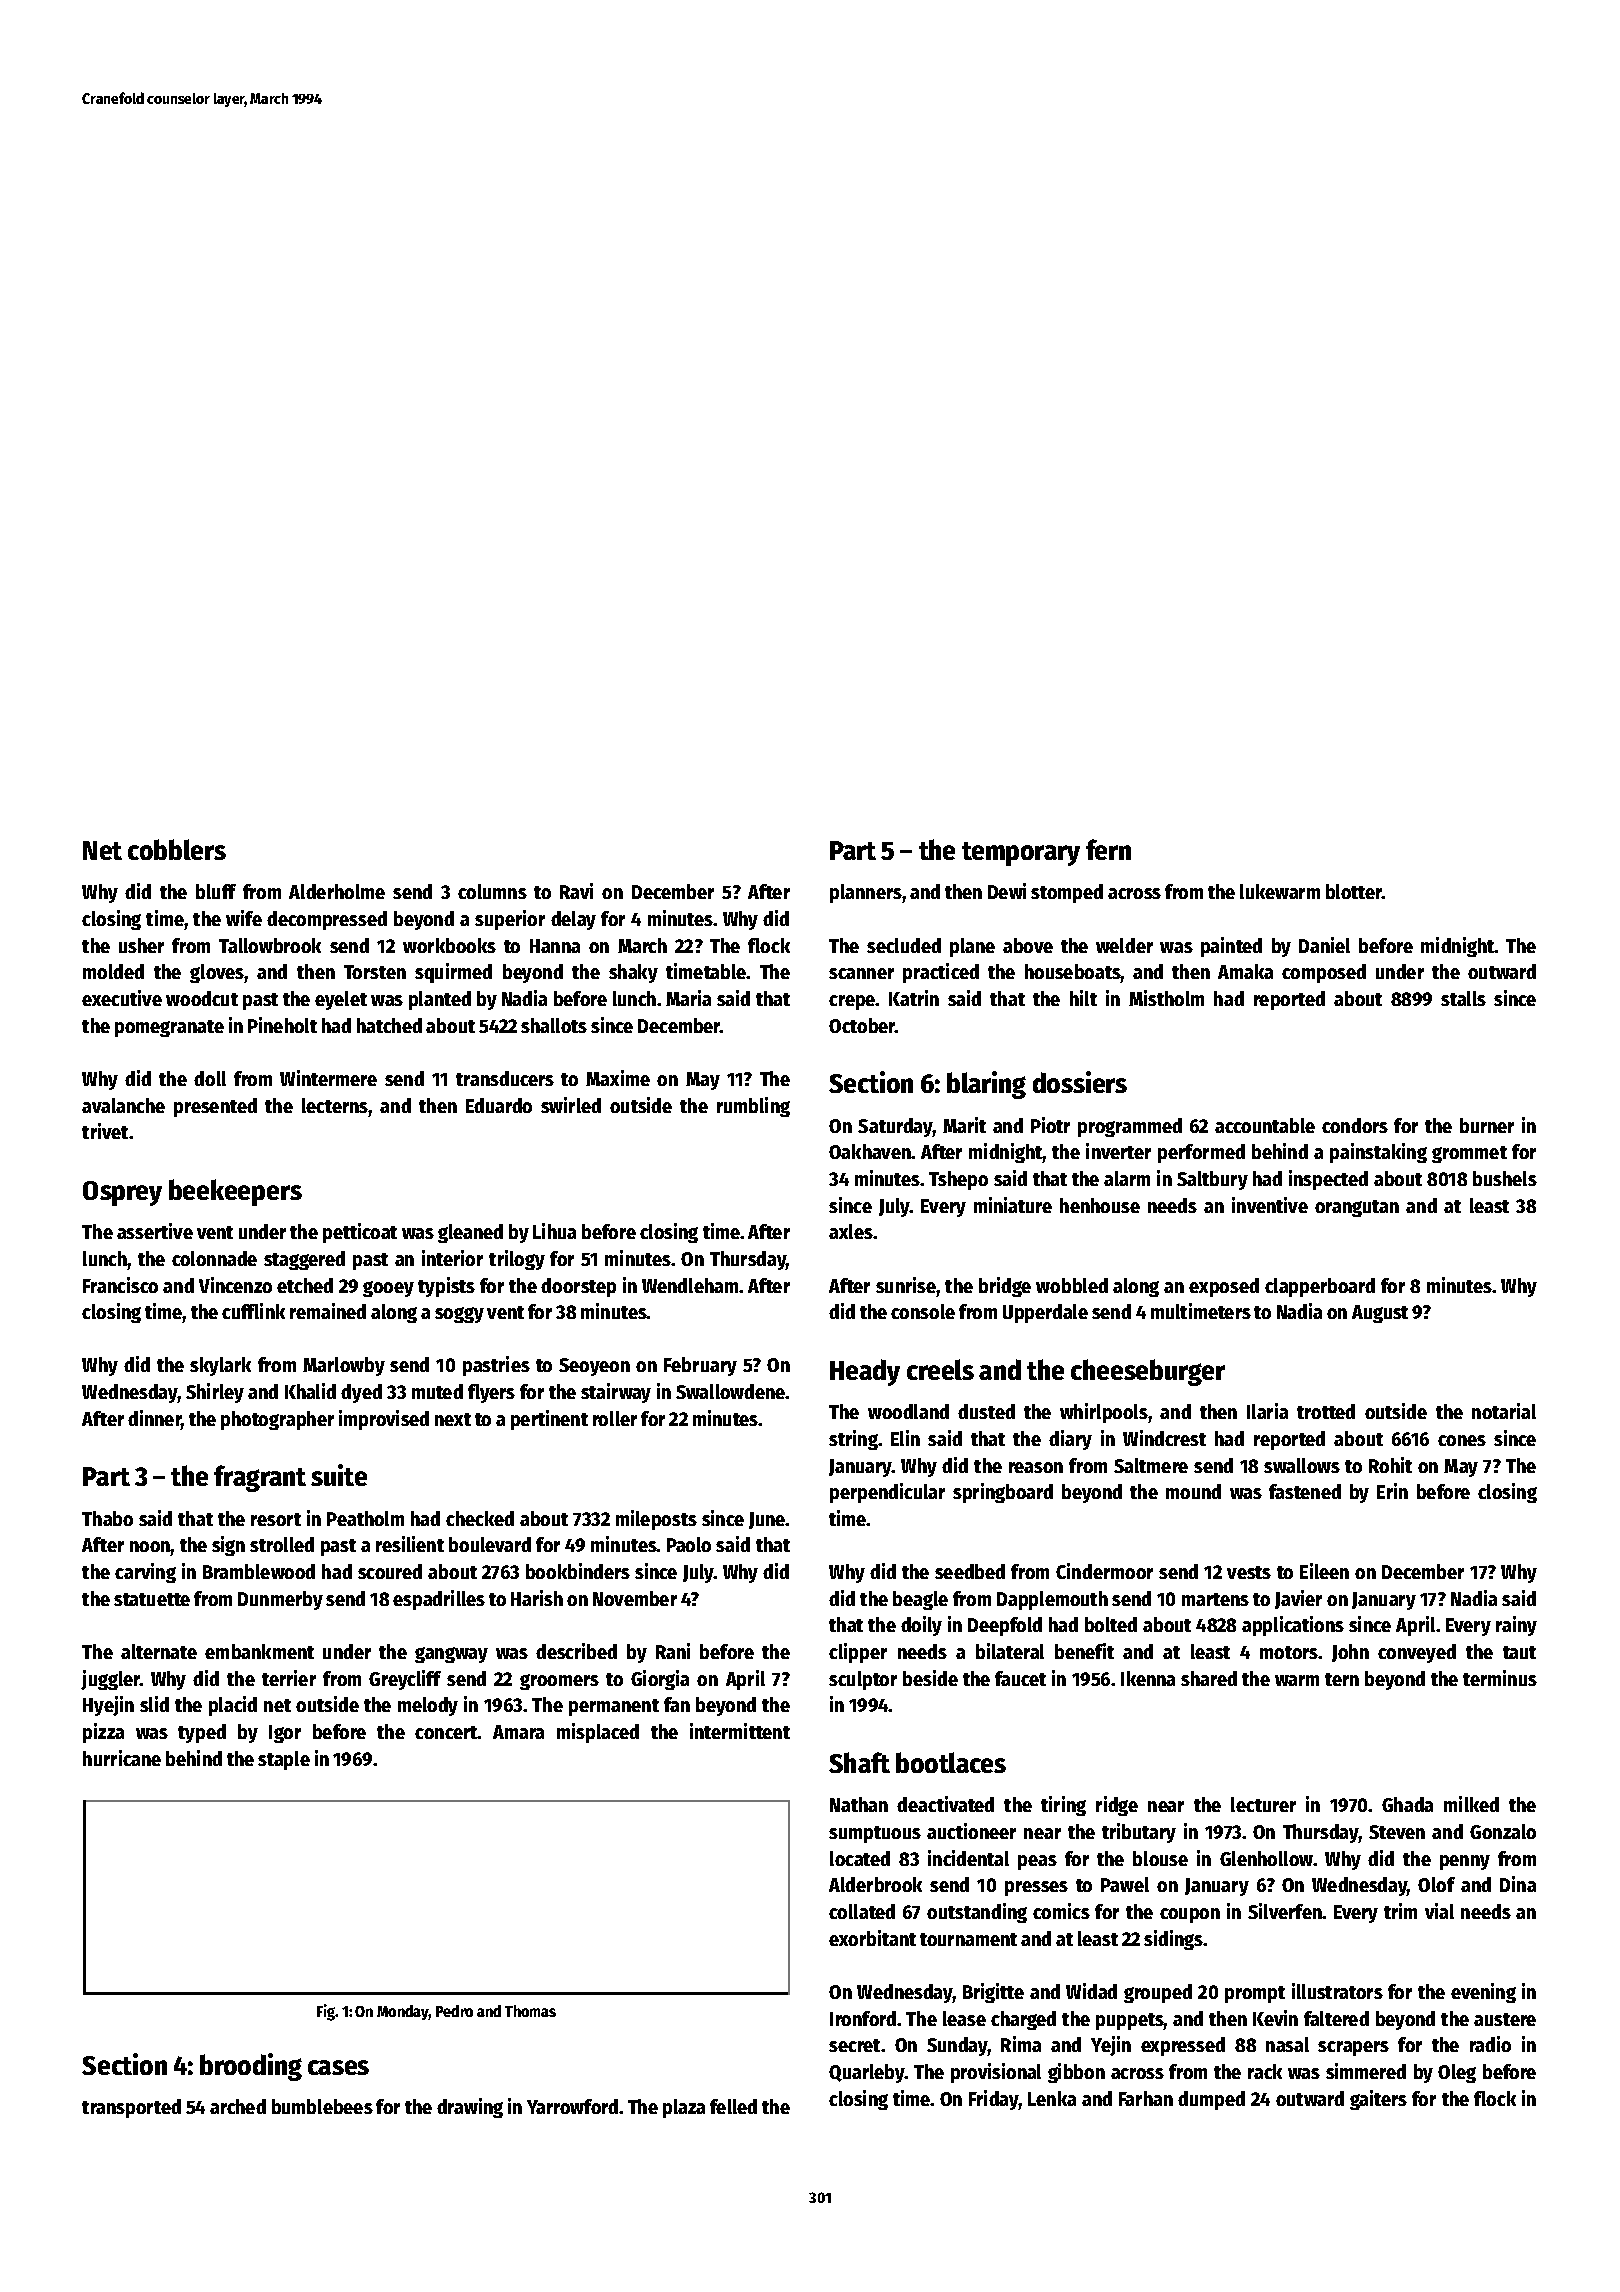  Describe the element at coordinates (859, 1804) in the screenshot. I see `Nathan` at that location.
